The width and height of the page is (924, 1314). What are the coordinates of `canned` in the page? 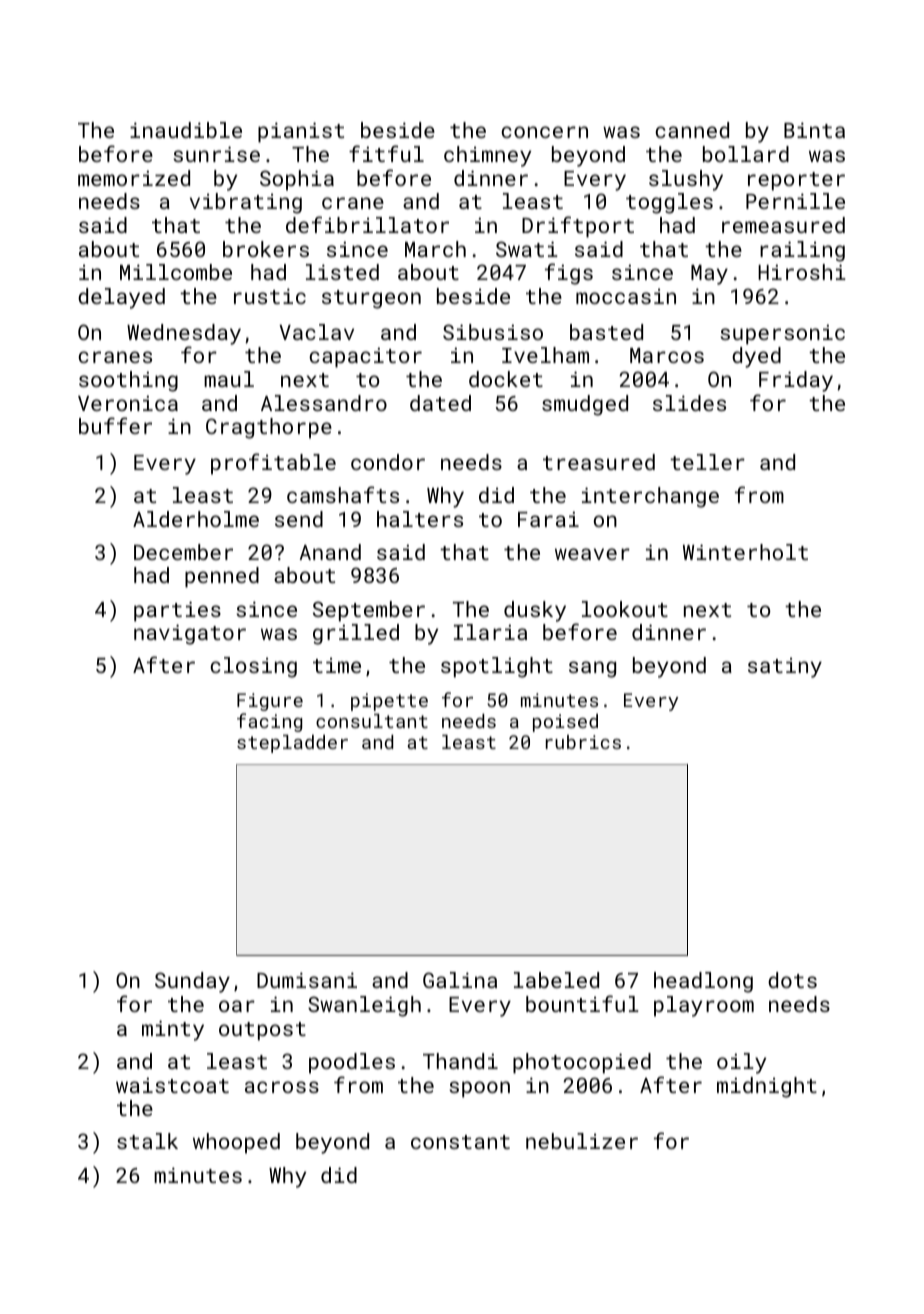 It's located at (692, 130).
